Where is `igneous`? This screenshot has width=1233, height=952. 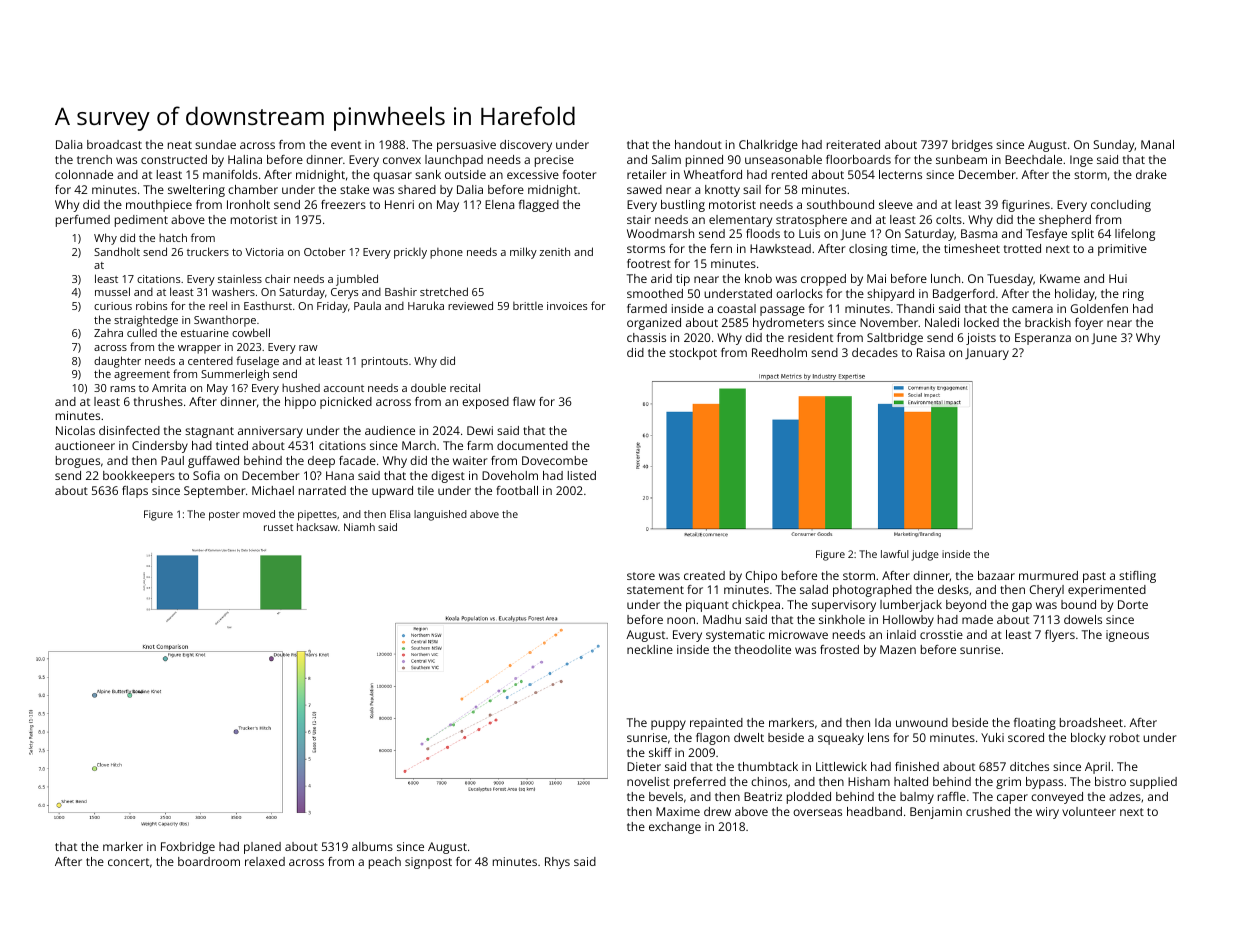
igneous is located at coordinates (1127, 636).
